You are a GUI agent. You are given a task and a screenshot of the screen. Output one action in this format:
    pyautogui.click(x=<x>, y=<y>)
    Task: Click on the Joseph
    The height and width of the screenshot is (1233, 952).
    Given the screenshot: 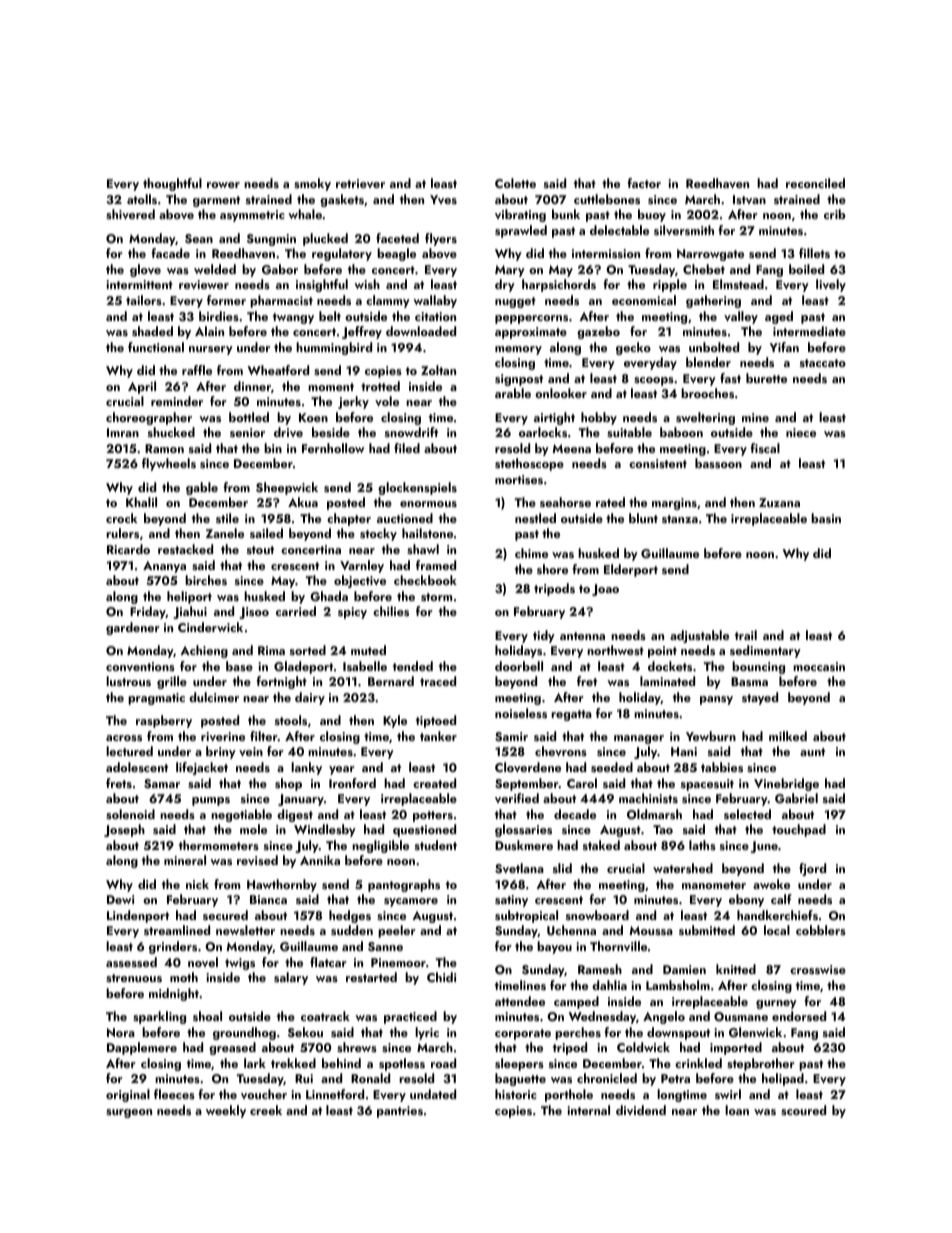 What is the action you would take?
    pyautogui.click(x=124, y=830)
